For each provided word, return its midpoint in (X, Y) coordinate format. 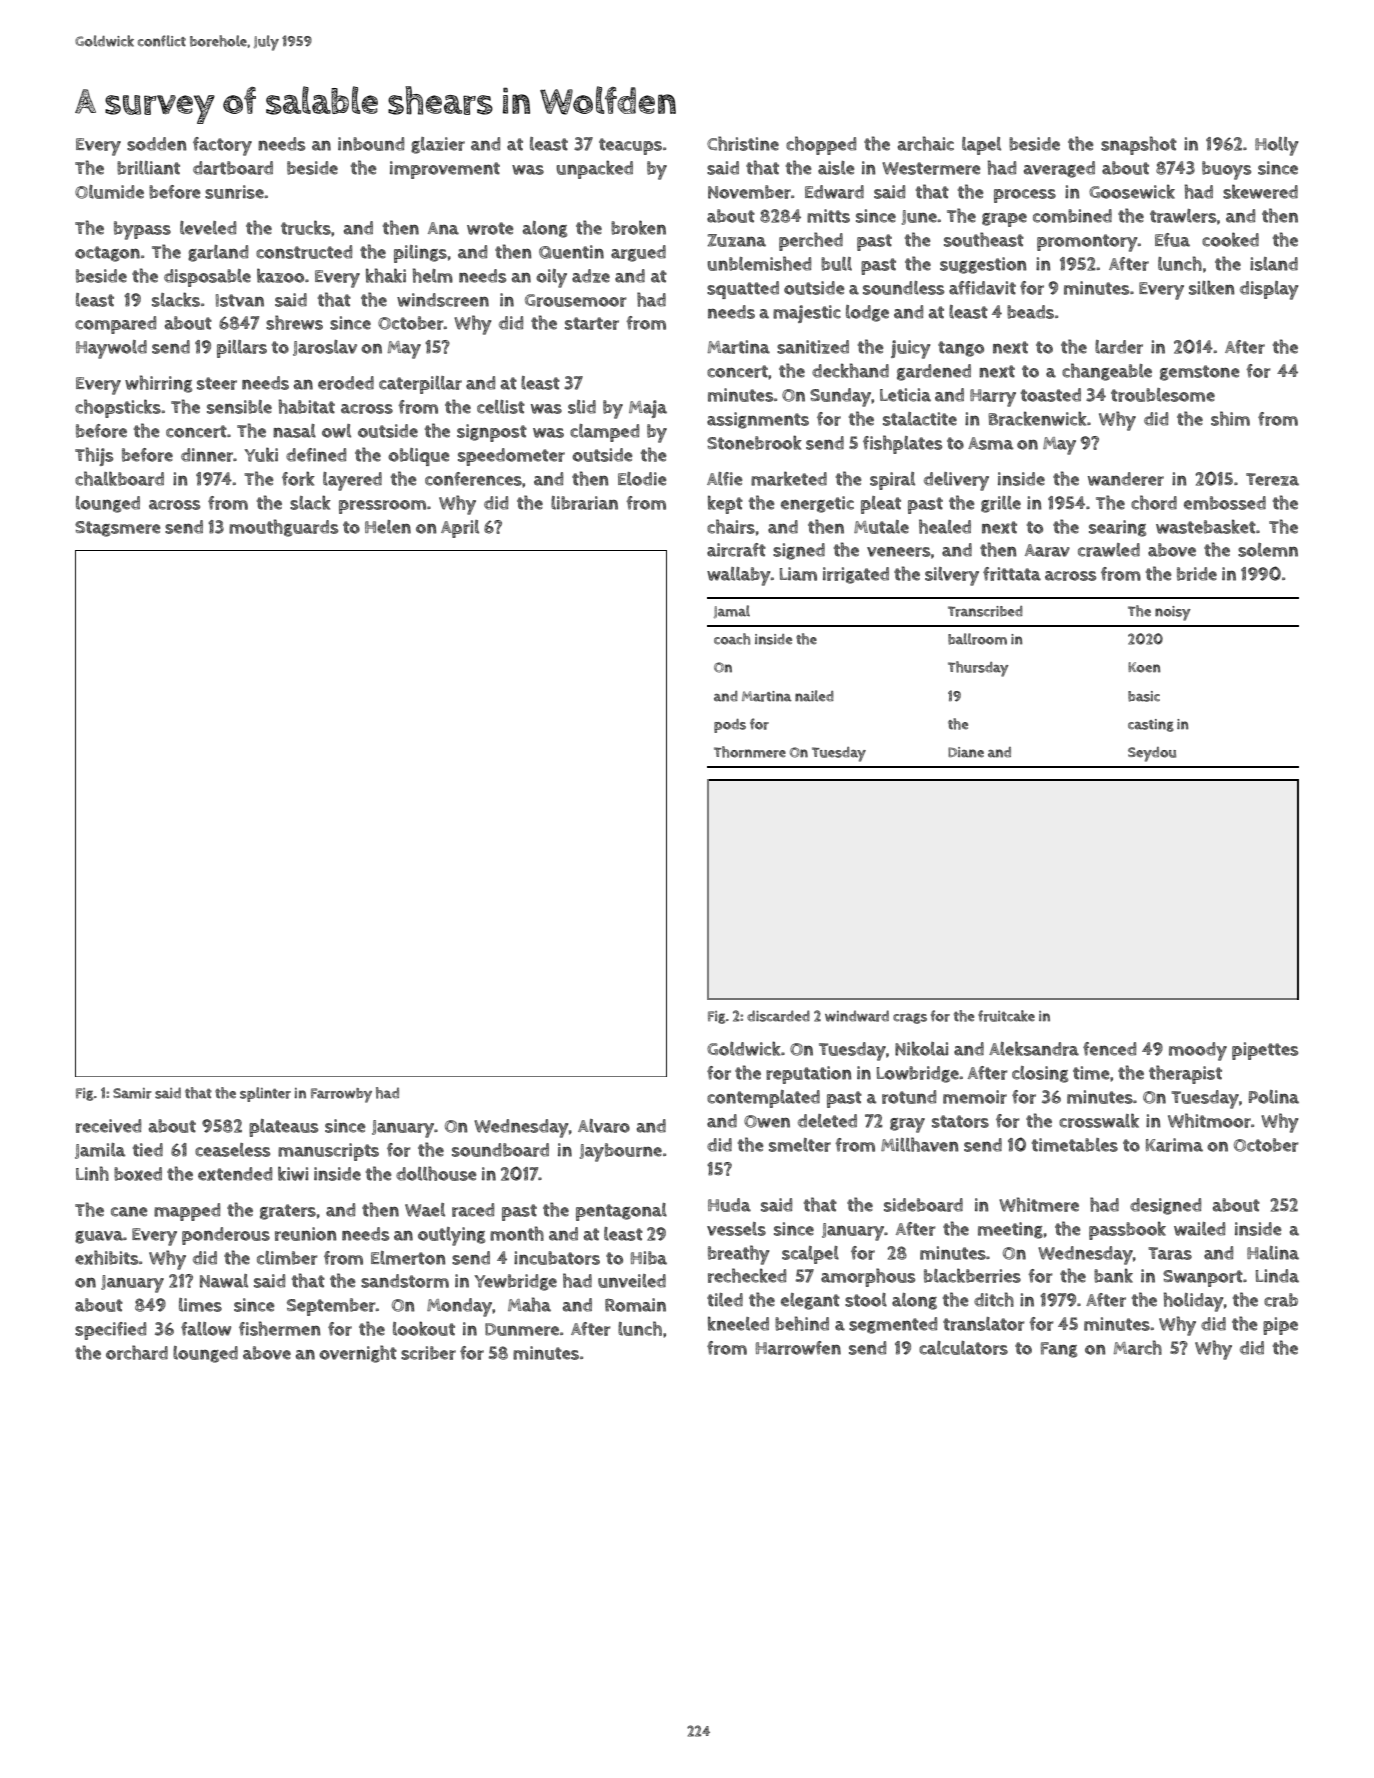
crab (1281, 1300)
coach (732, 639)
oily (551, 278)
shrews (294, 322)
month (517, 1233)
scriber (428, 1353)
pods (730, 726)
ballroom (977, 639)
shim (1230, 418)
